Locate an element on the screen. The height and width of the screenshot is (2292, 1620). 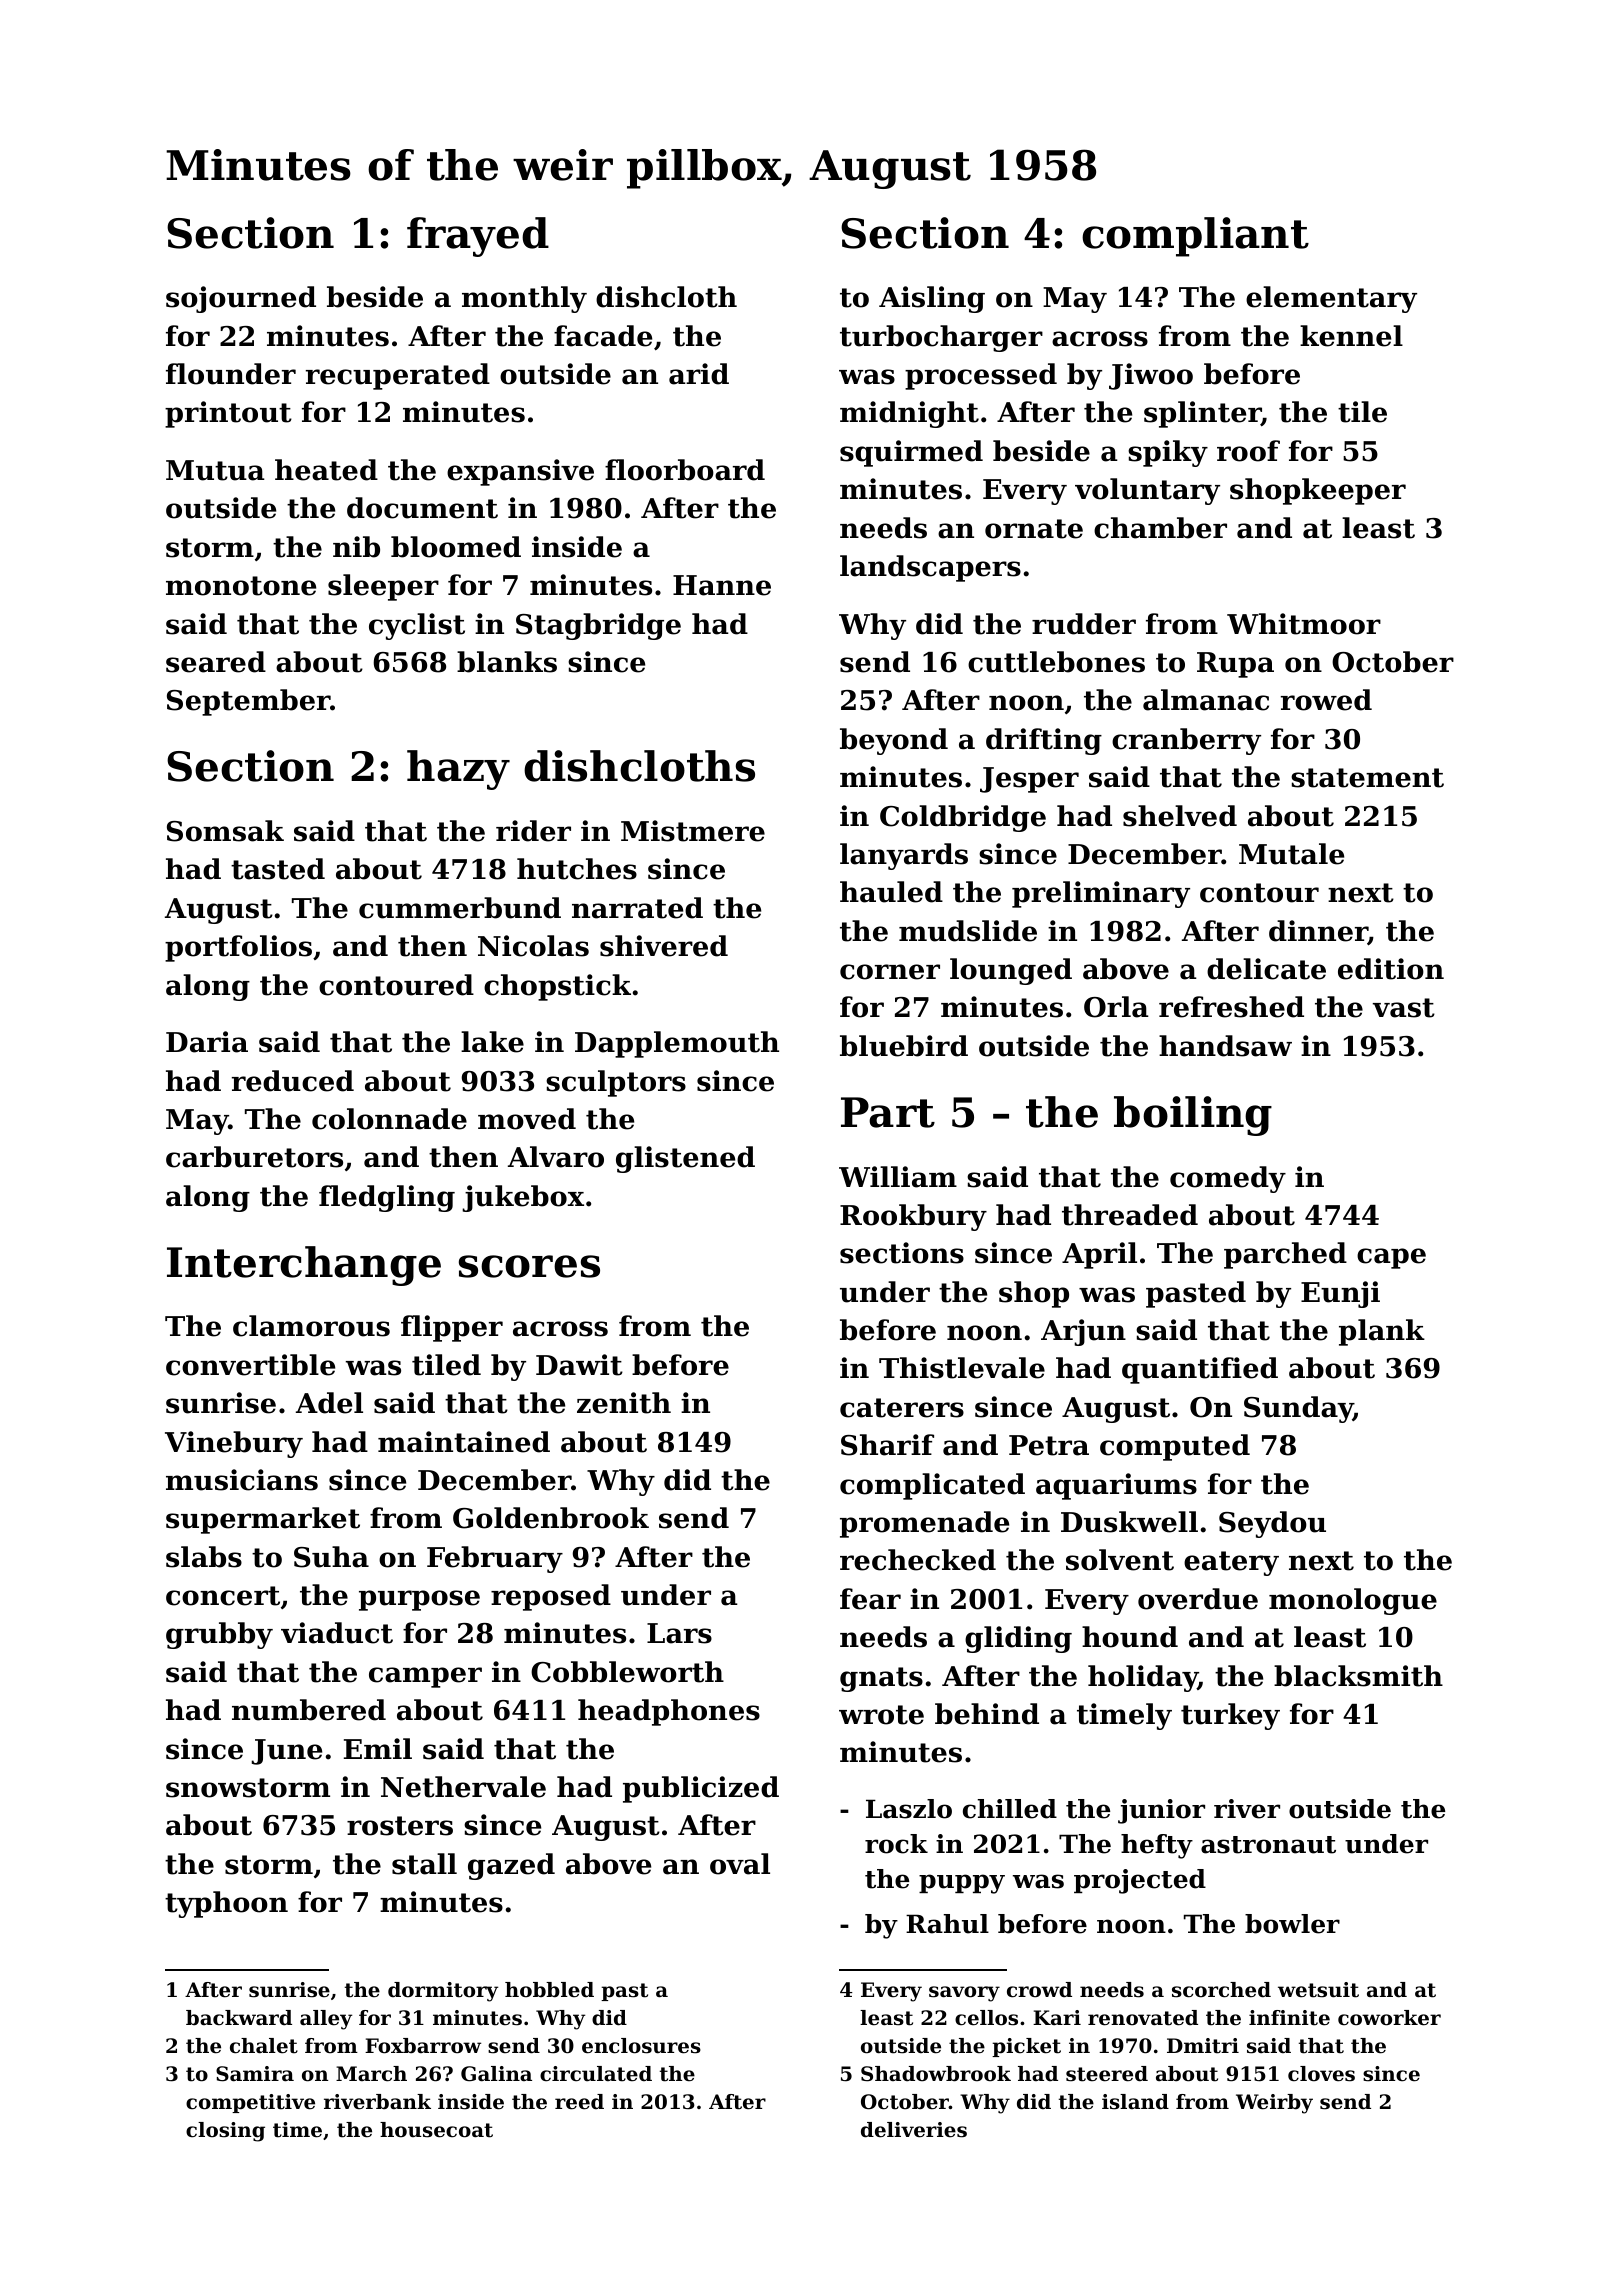
fledgling is located at coordinates (387, 1198).
